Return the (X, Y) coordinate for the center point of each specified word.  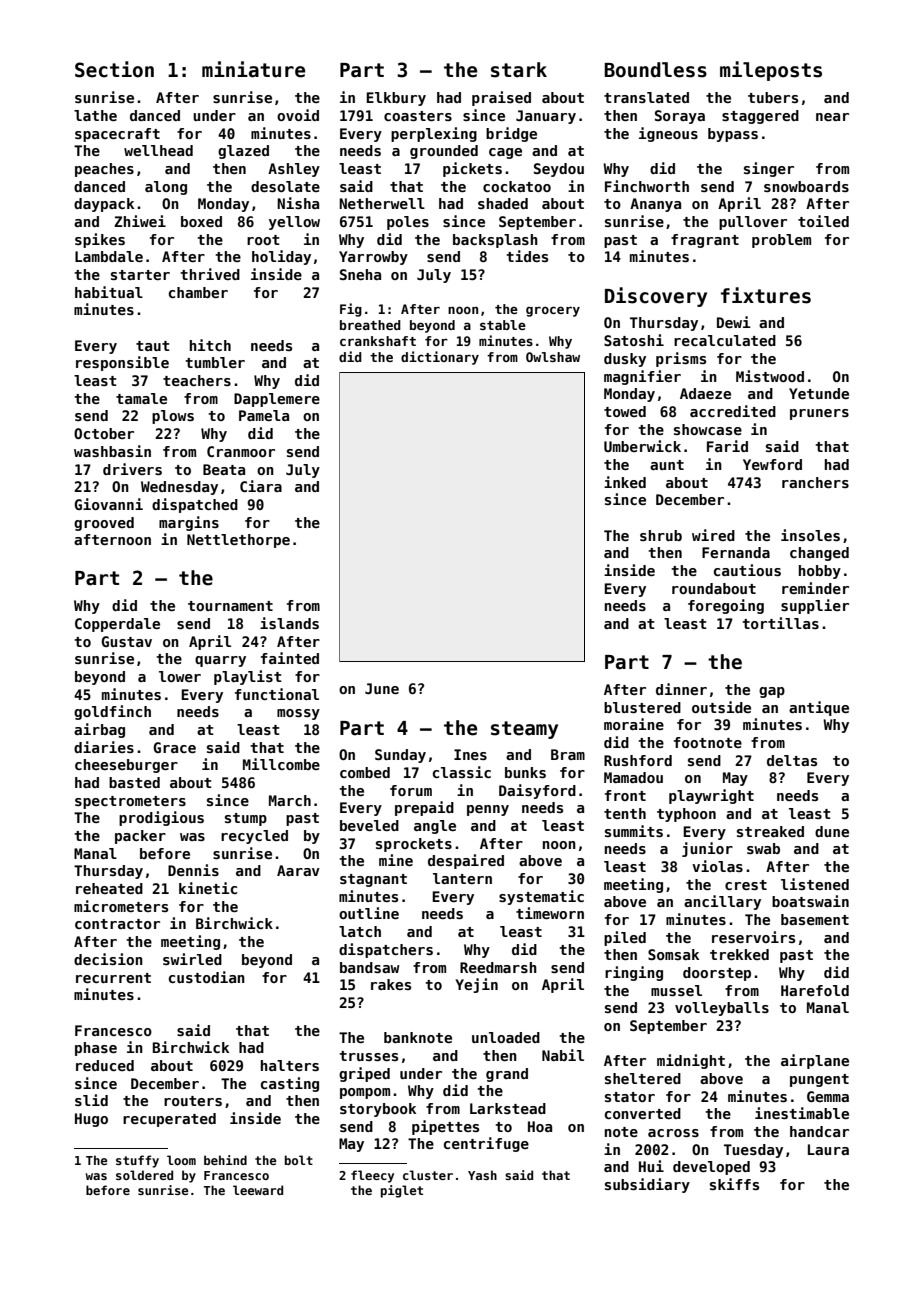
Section (114, 69)
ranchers (815, 482)
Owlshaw (553, 357)
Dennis (193, 870)
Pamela (264, 415)
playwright (711, 796)
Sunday (400, 756)
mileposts (771, 71)
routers (193, 1101)
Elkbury (396, 99)
